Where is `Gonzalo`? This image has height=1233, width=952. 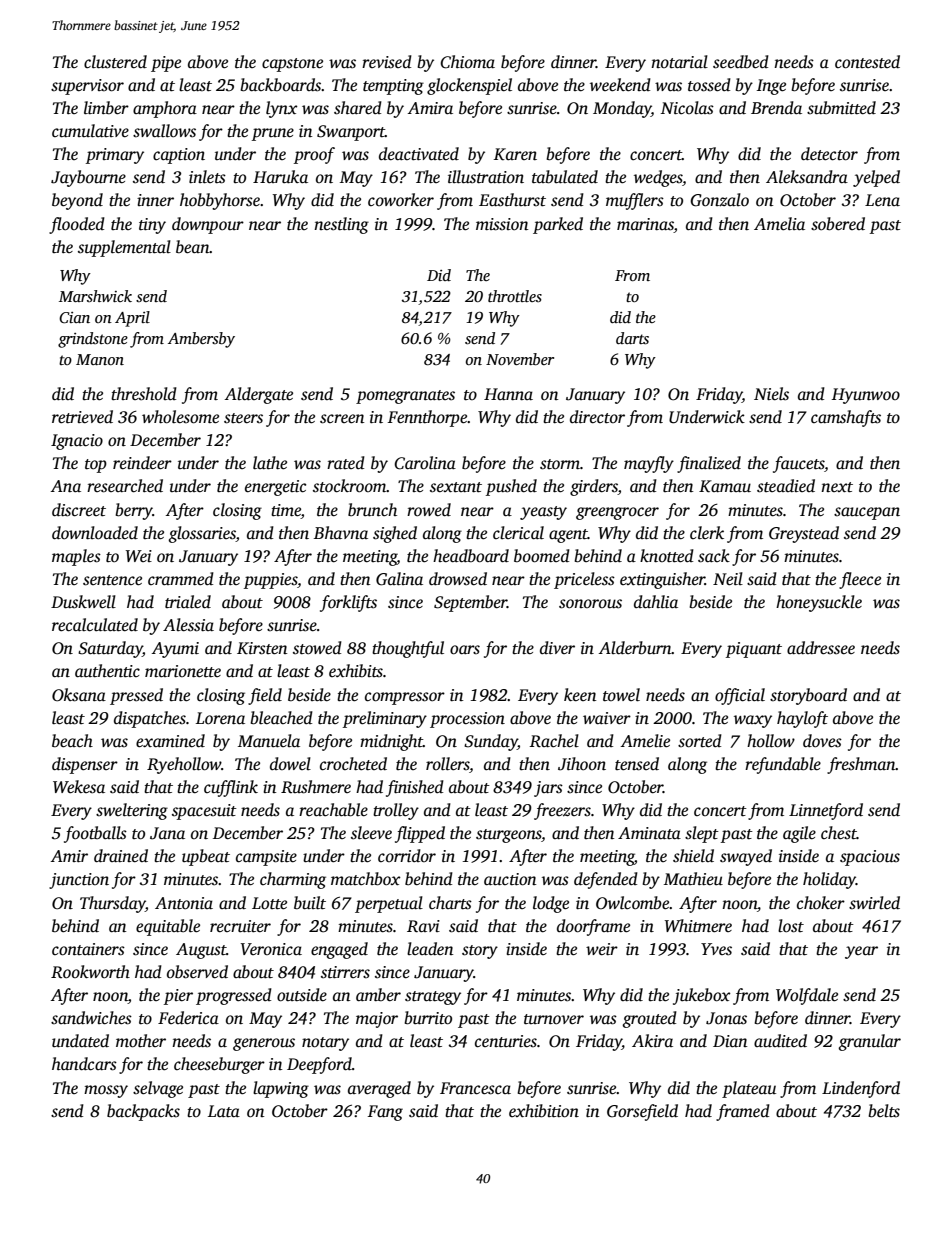
Gonzalo is located at coordinates (719, 200).
